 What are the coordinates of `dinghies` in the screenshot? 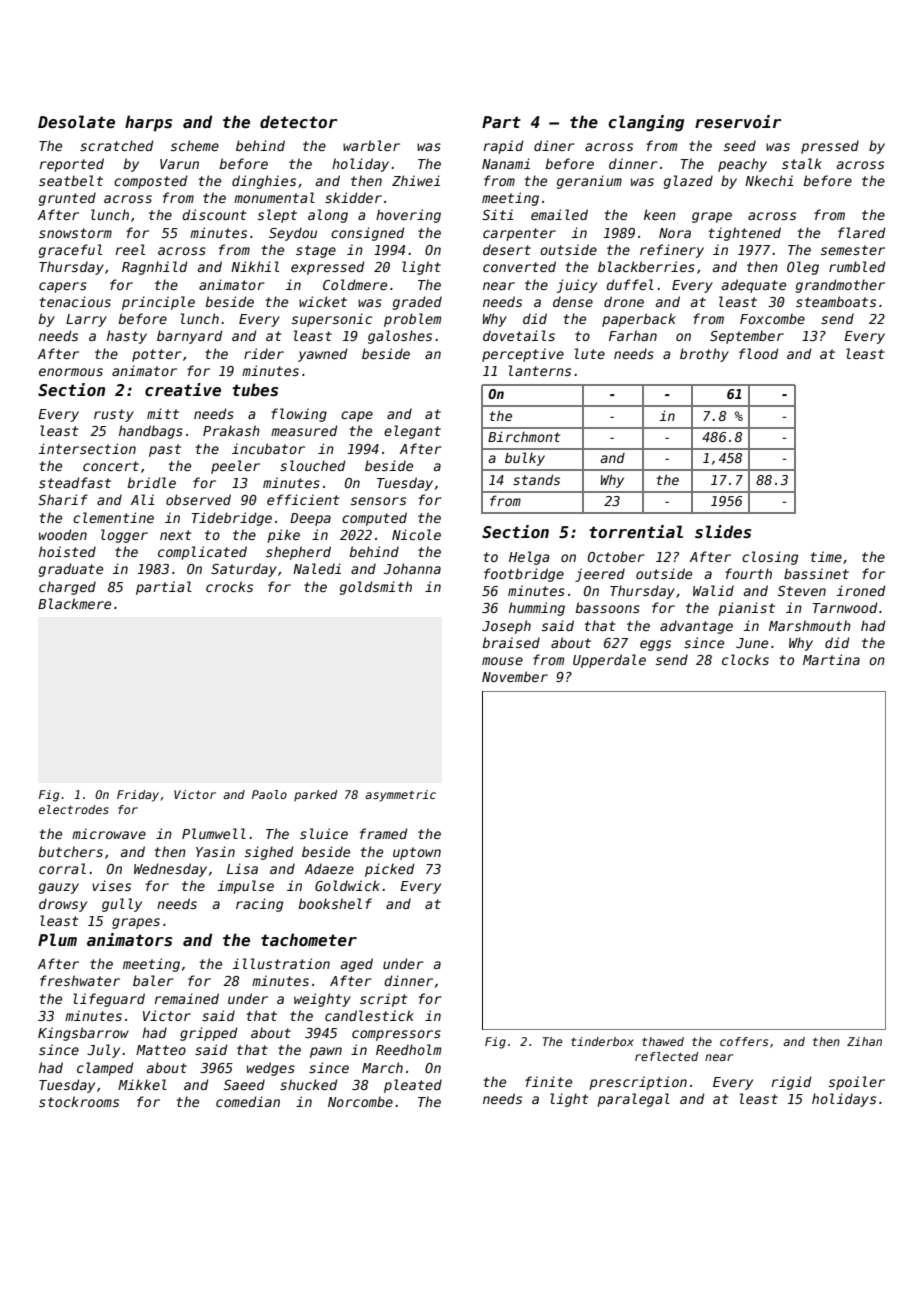 It's located at (264, 182).
